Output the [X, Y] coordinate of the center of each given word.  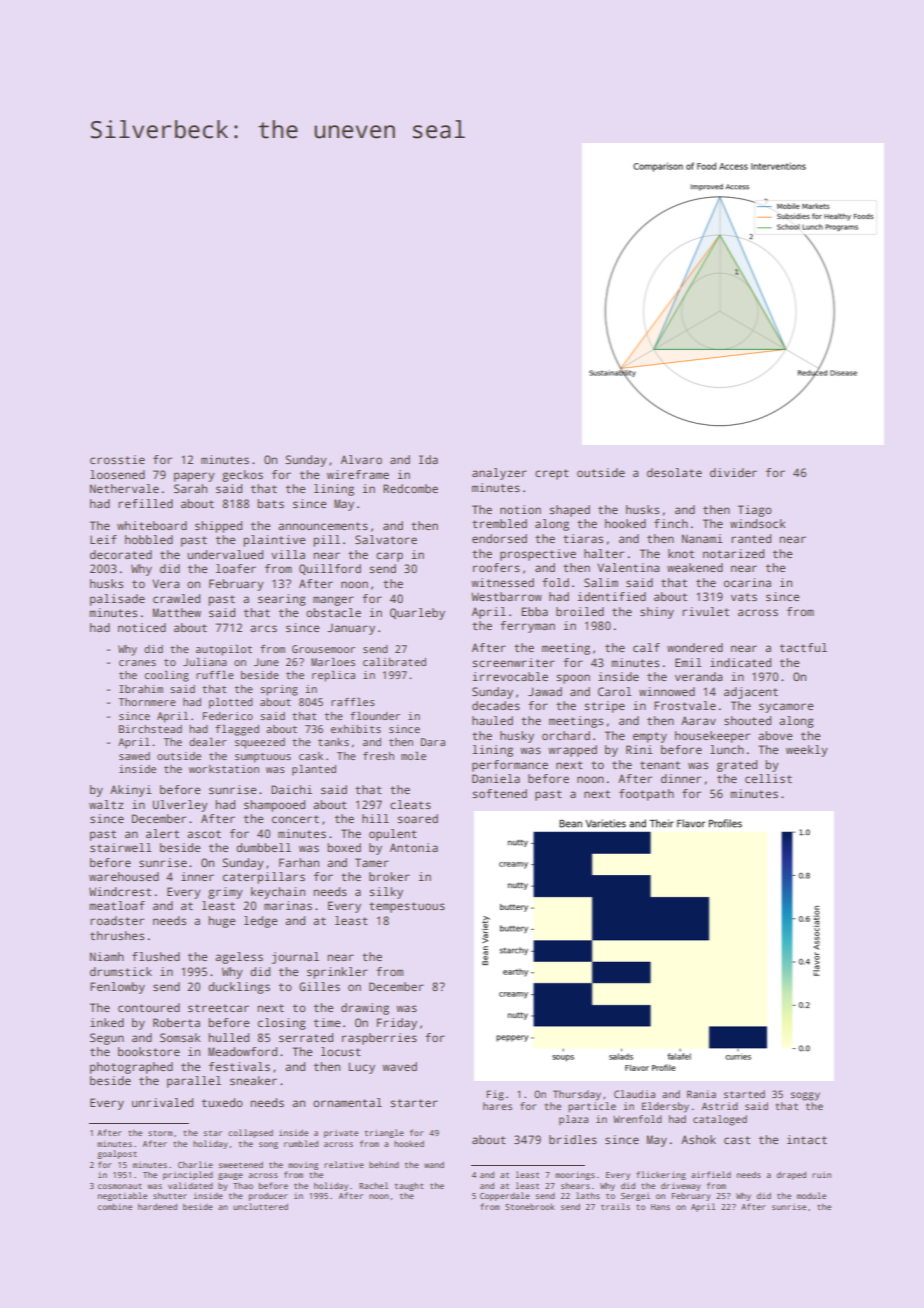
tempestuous [407, 907]
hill [375, 818]
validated [190, 1185]
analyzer [499, 474]
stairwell [121, 847]
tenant [660, 765]
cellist [768, 778]
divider [733, 472]
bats [270, 503]
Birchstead [150, 729]
